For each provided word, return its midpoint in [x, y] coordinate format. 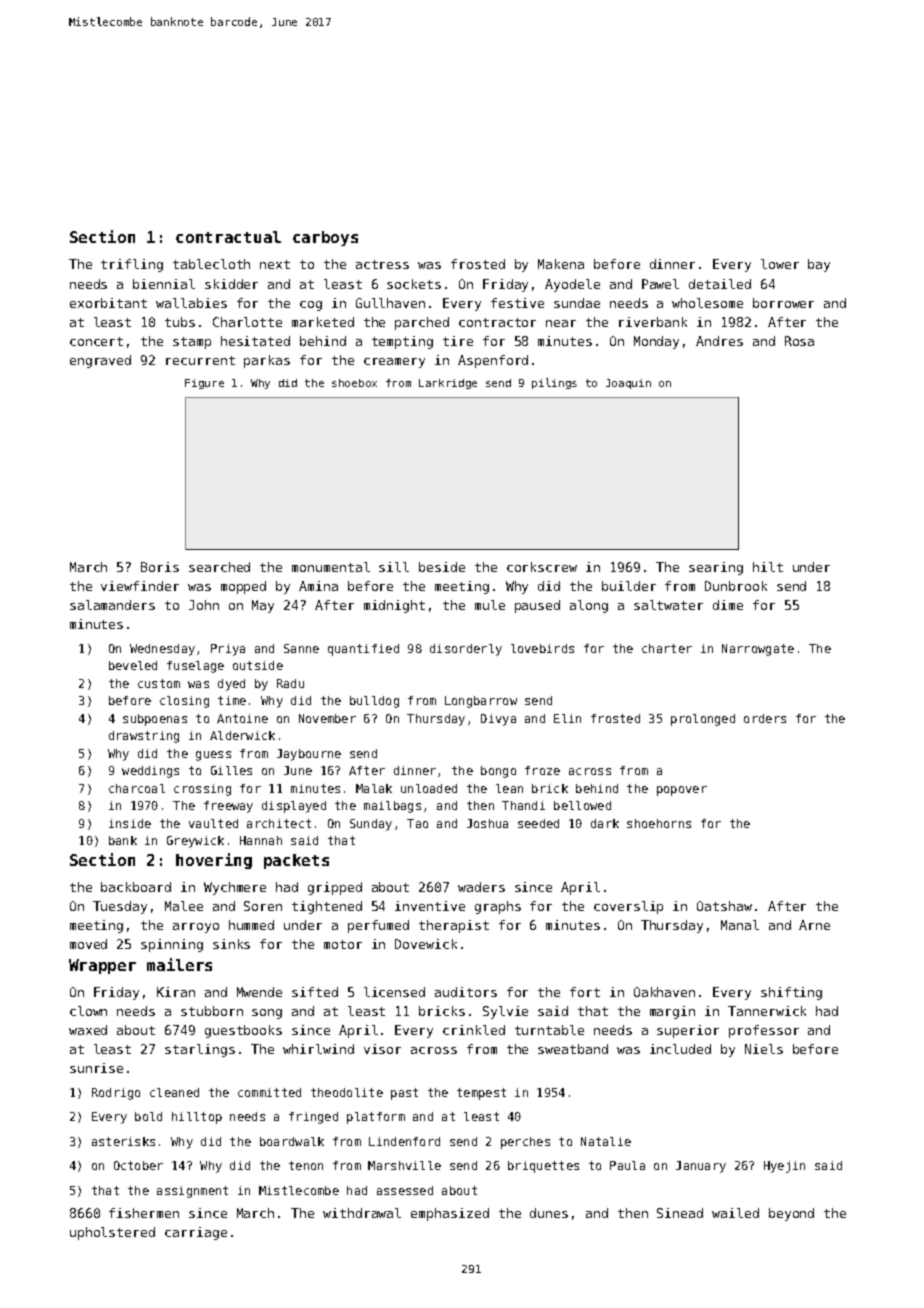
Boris [160, 567]
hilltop [197, 1118]
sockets [414, 284]
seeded [538, 823]
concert [96, 341]
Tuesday [120, 907]
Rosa [799, 341]
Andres [719, 341]
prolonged [703, 720]
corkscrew [542, 567]
